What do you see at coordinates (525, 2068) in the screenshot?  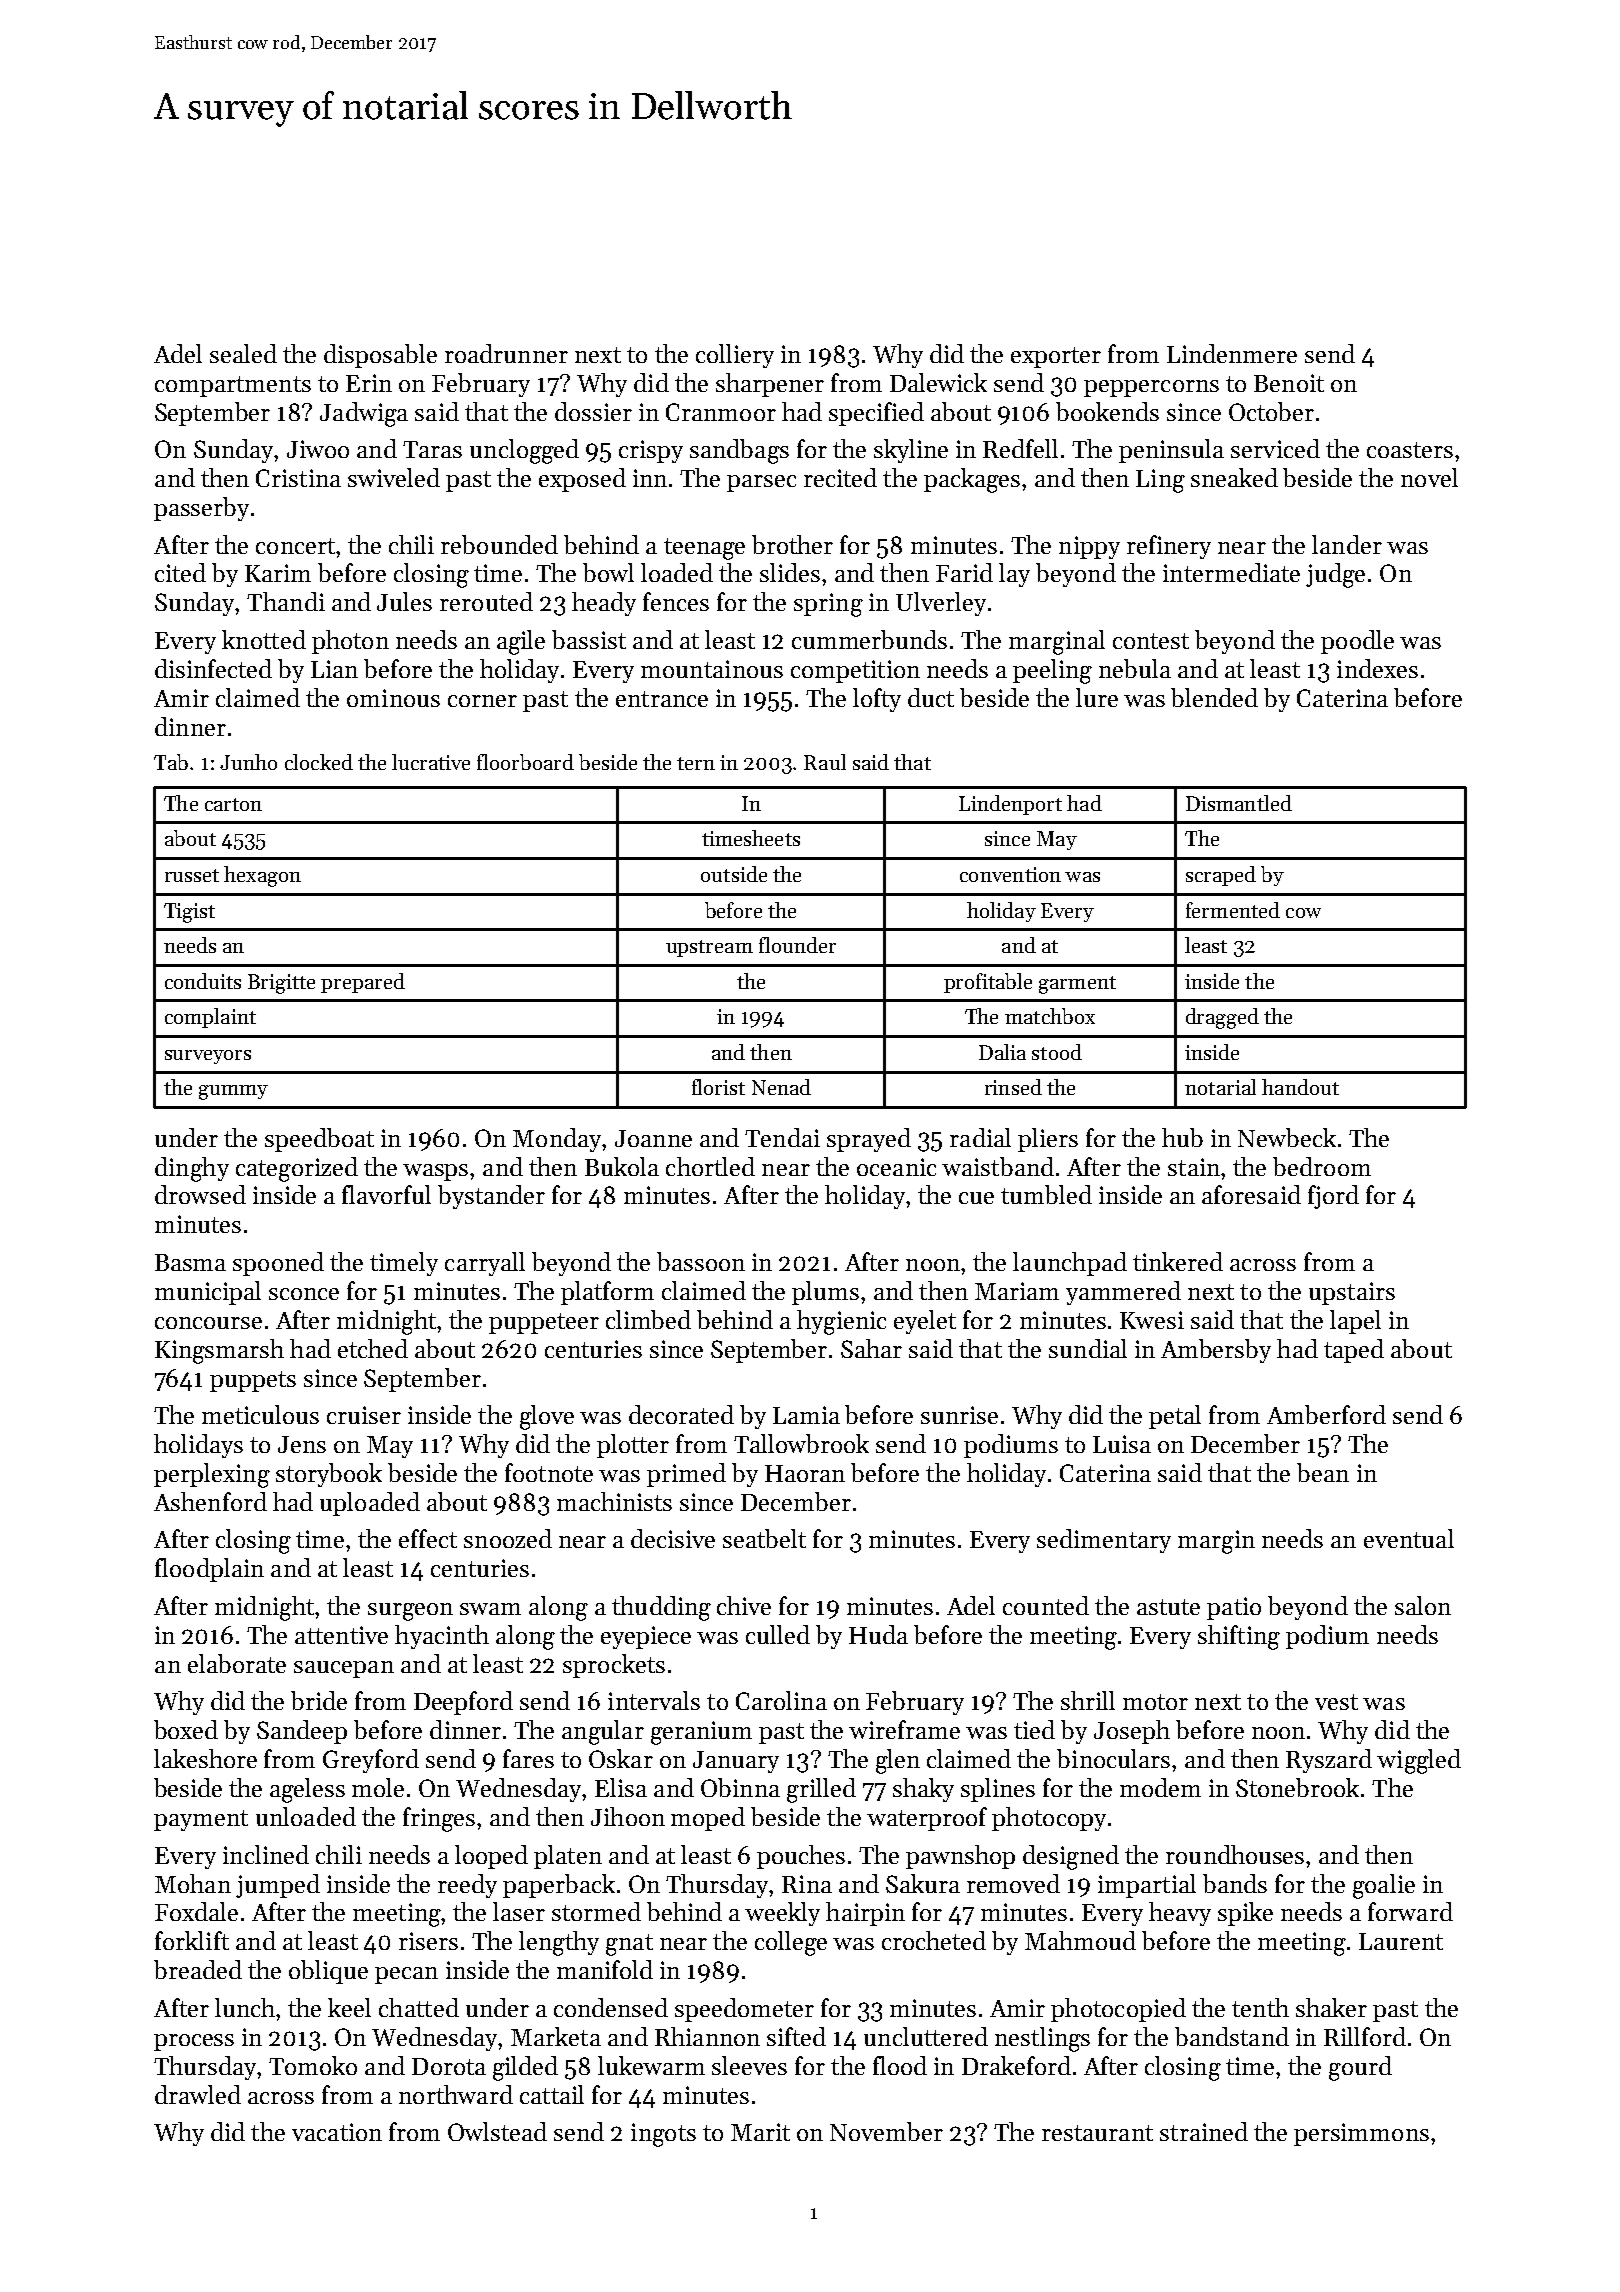 I see `gilded` at bounding box center [525, 2068].
